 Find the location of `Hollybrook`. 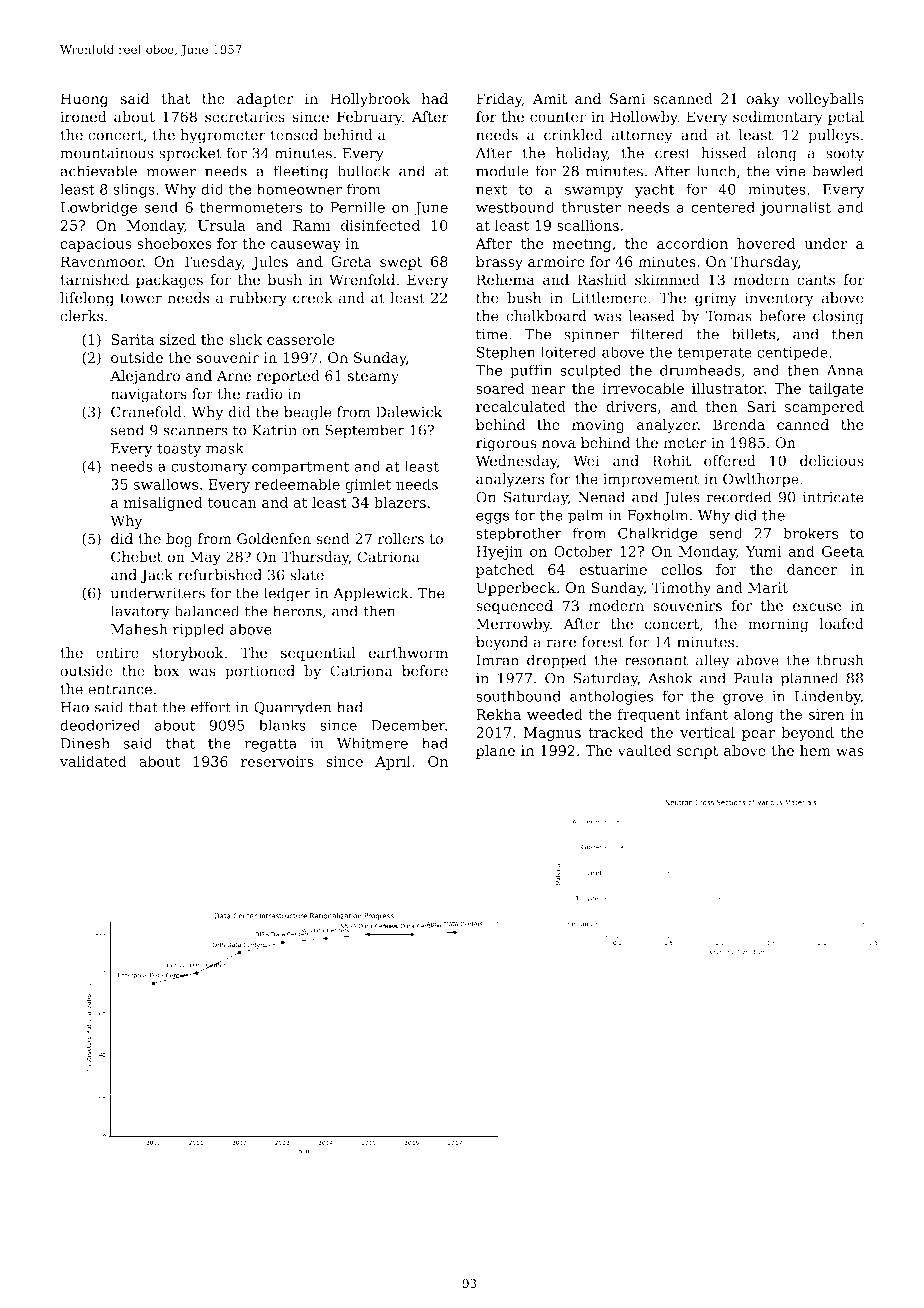

Hollybrook is located at coordinates (370, 100).
